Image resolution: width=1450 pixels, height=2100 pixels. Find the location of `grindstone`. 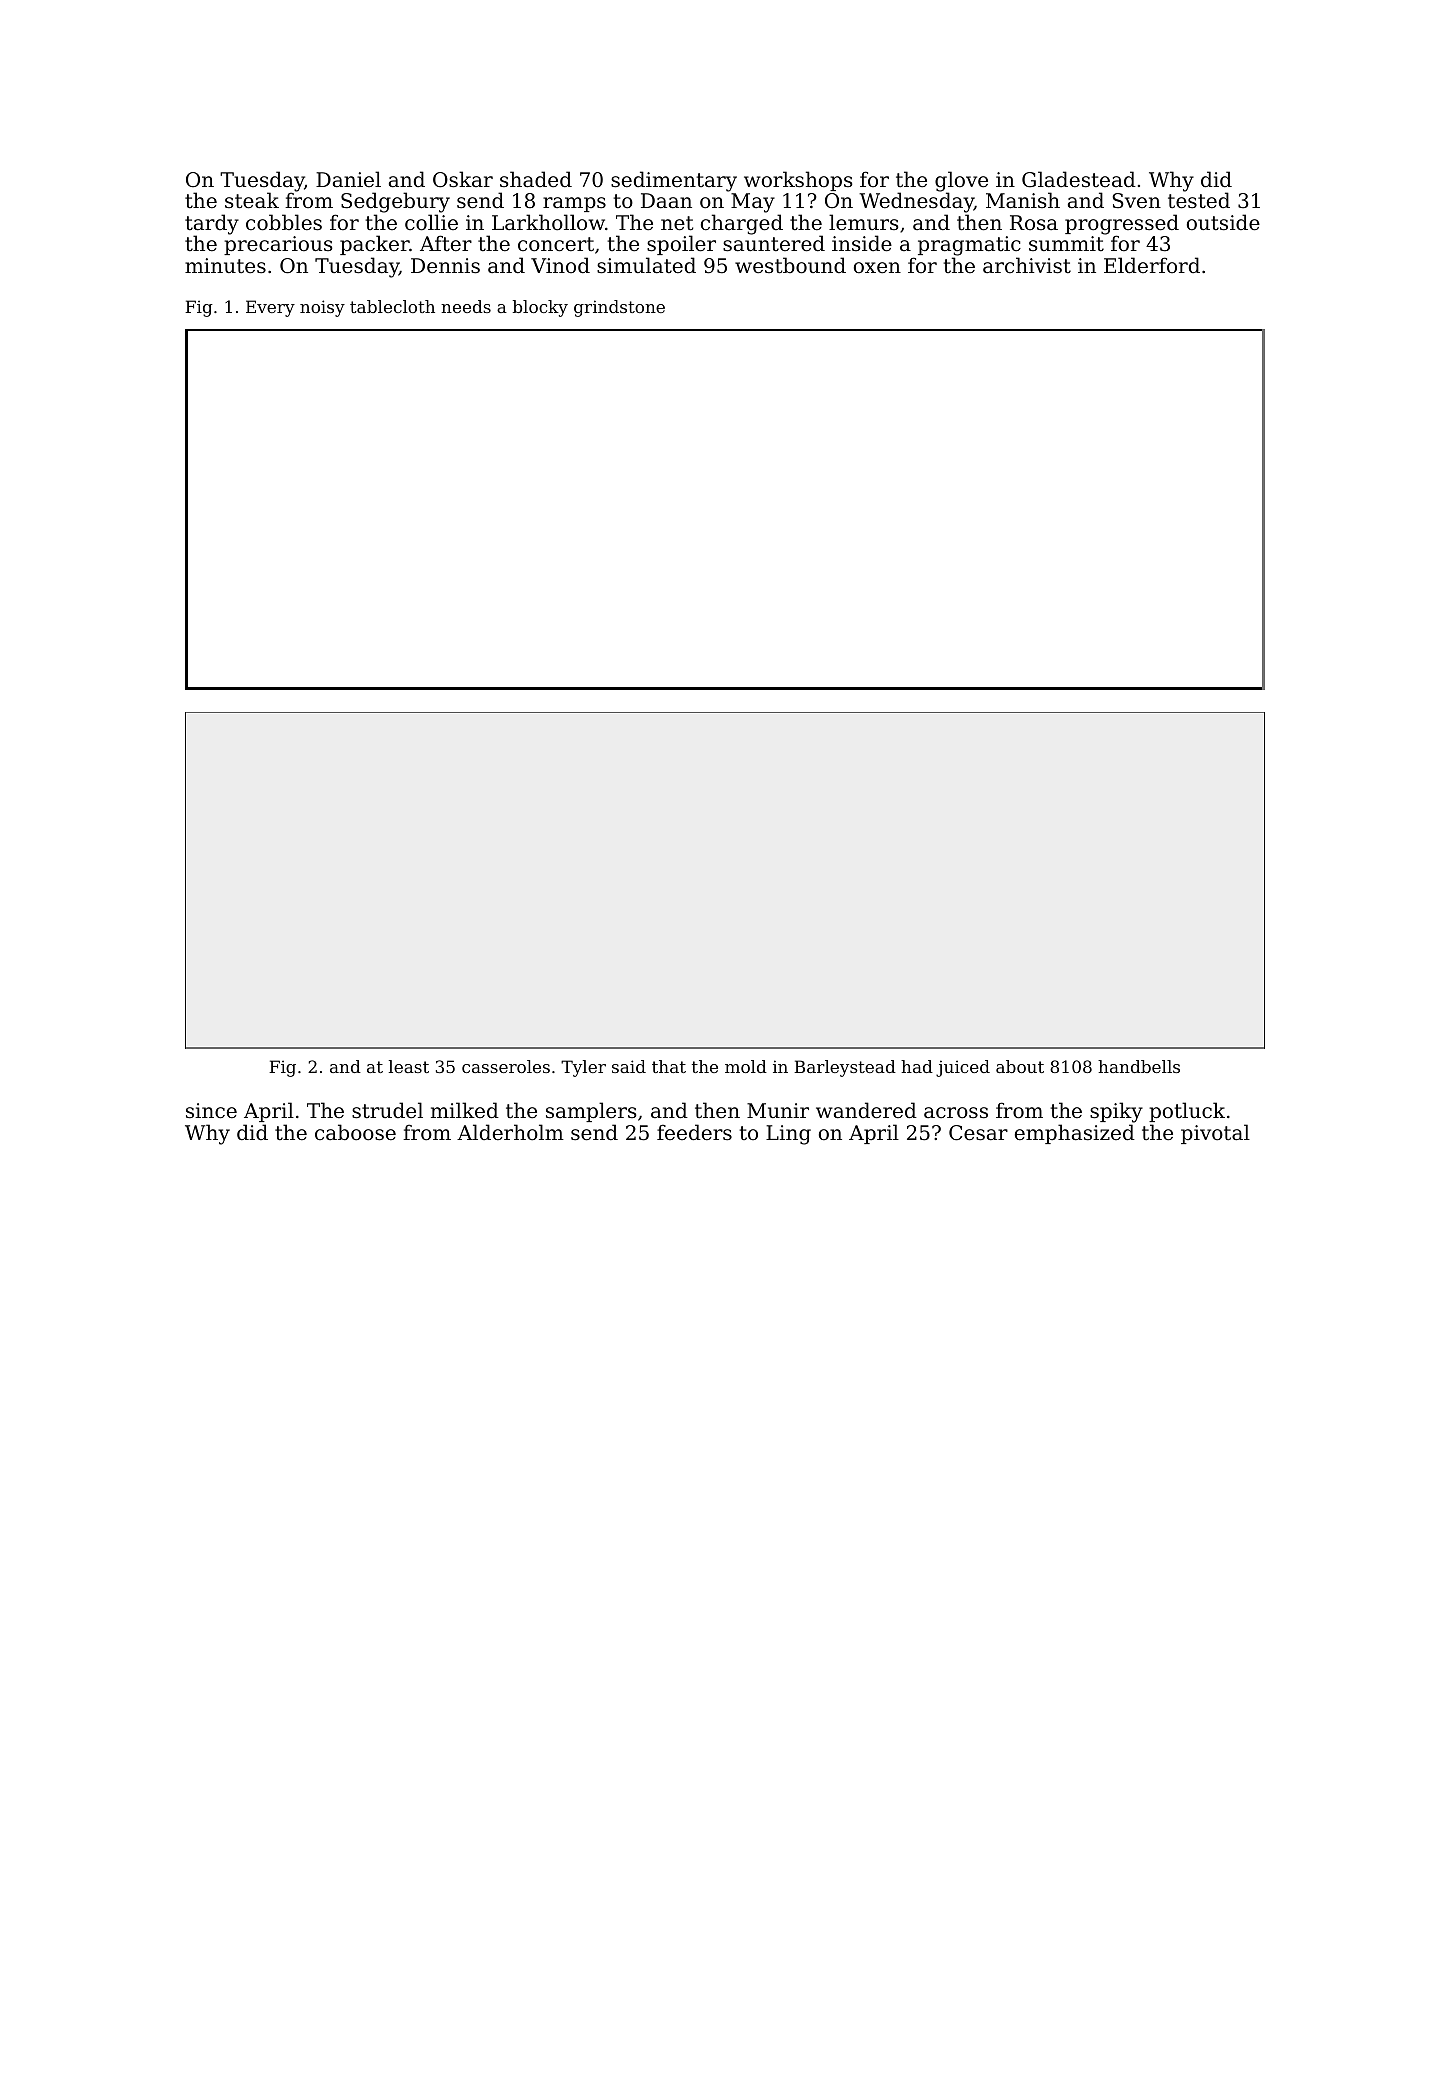

grindstone is located at coordinates (619, 308).
